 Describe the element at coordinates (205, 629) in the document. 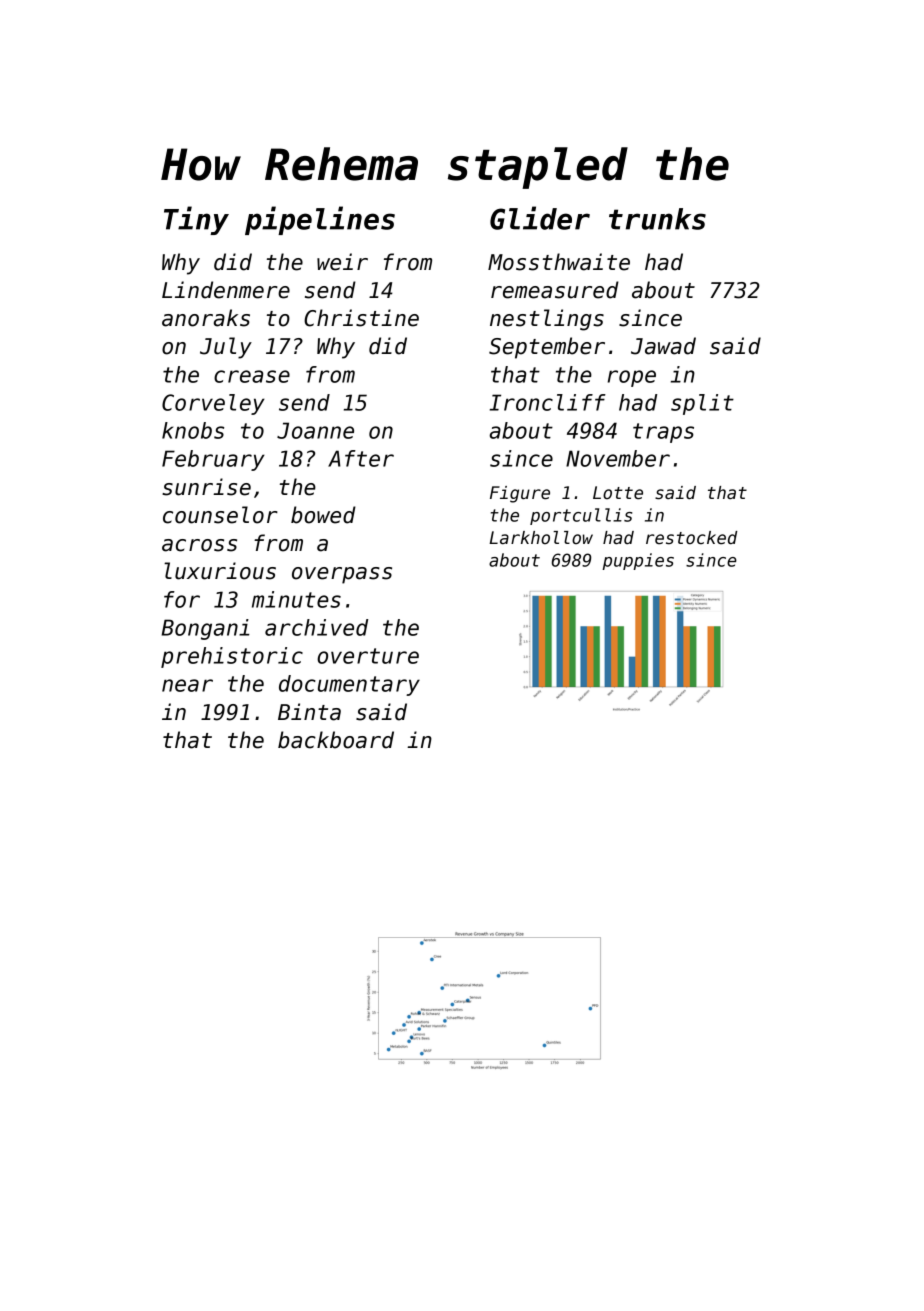

I see `Bongani` at that location.
